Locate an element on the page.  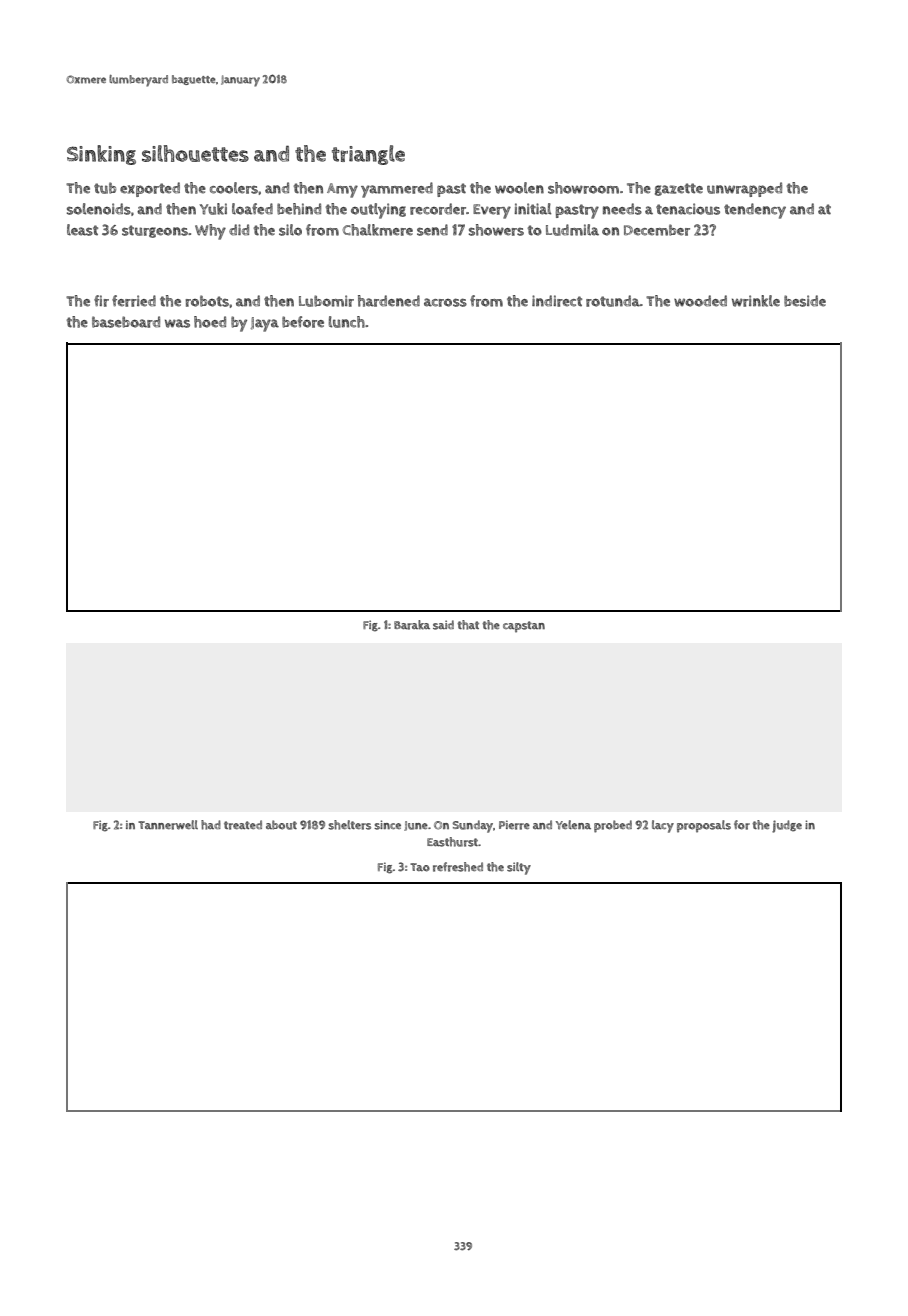
beside is located at coordinates (805, 301).
